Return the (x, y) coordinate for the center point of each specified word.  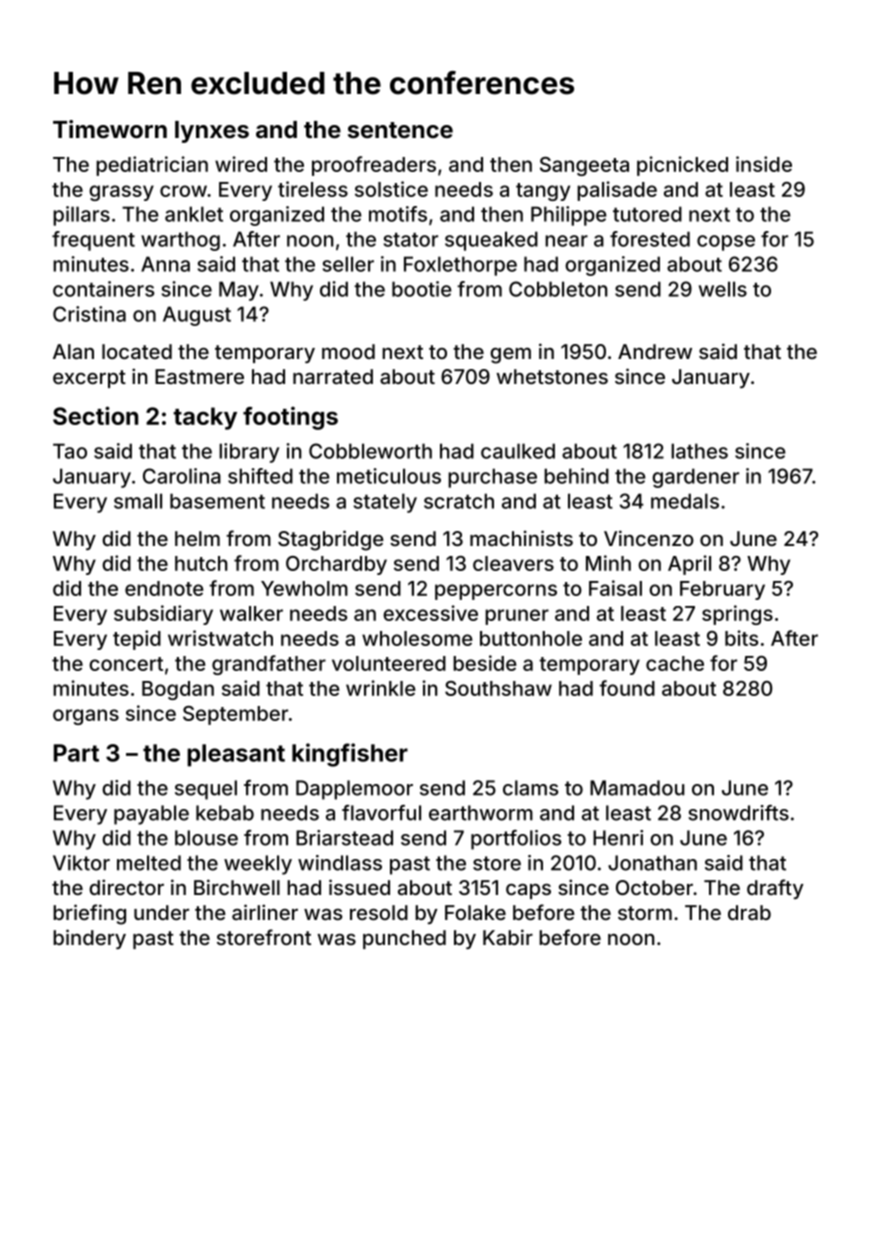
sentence (400, 130)
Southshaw (498, 688)
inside (764, 164)
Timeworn (110, 129)
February (722, 590)
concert (126, 664)
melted (149, 863)
